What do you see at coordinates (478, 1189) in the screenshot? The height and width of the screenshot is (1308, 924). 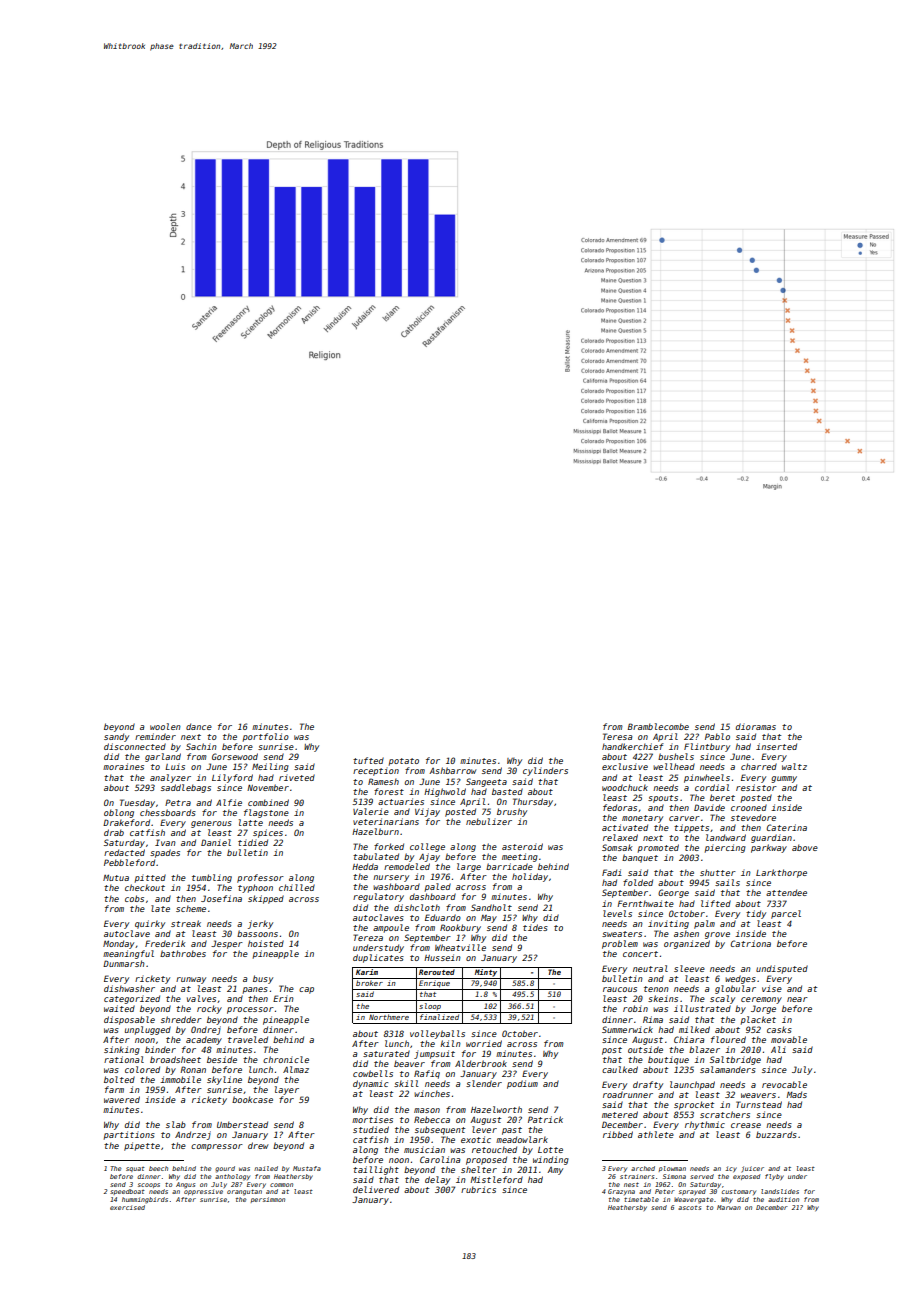 I see `rubrics` at bounding box center [478, 1189].
